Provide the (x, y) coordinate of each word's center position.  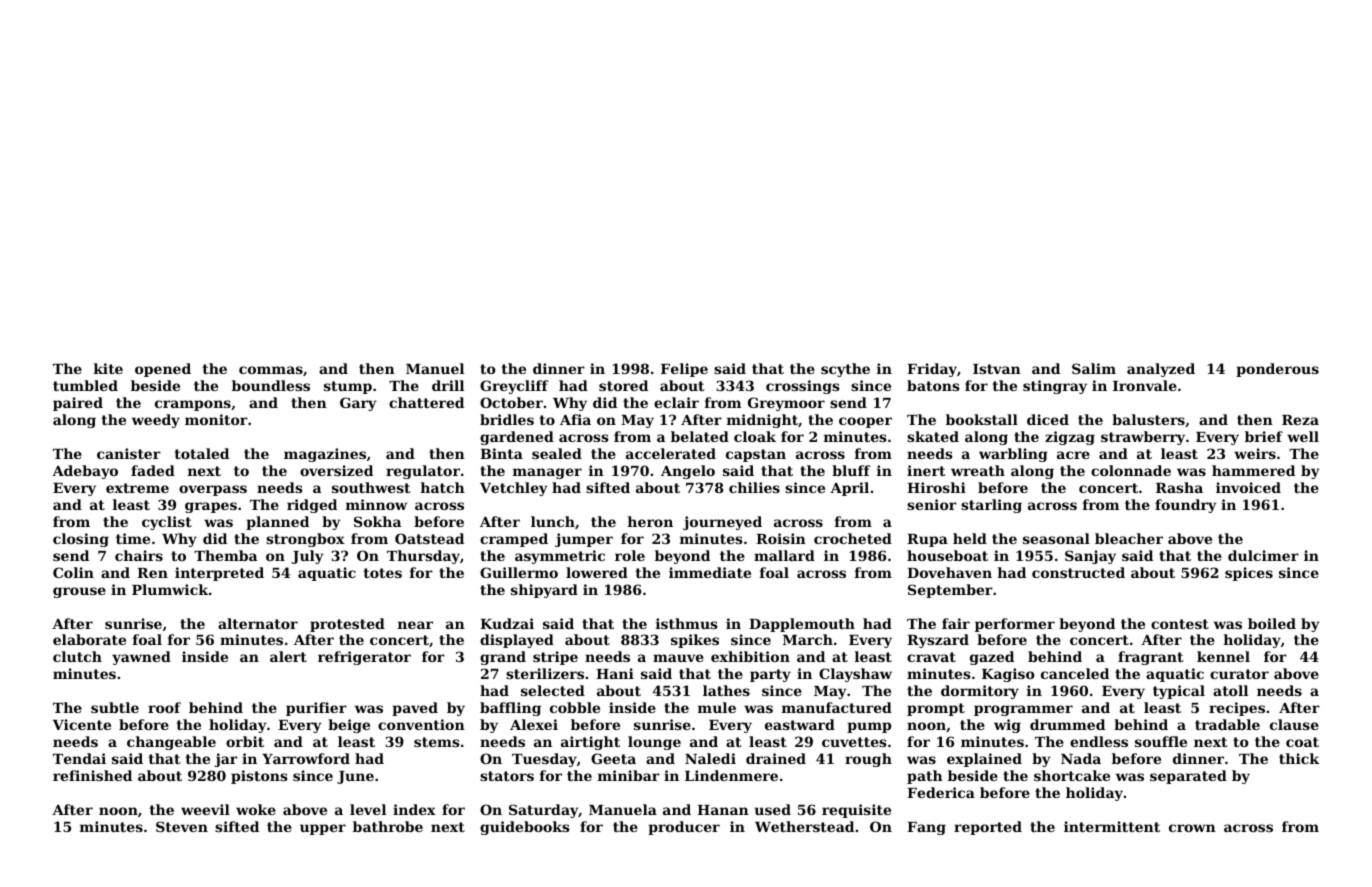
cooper (865, 422)
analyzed (1161, 370)
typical (1179, 692)
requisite (856, 811)
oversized (336, 470)
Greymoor (786, 404)
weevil (205, 809)
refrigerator (364, 658)
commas (271, 370)
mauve (678, 658)
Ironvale (1145, 385)
